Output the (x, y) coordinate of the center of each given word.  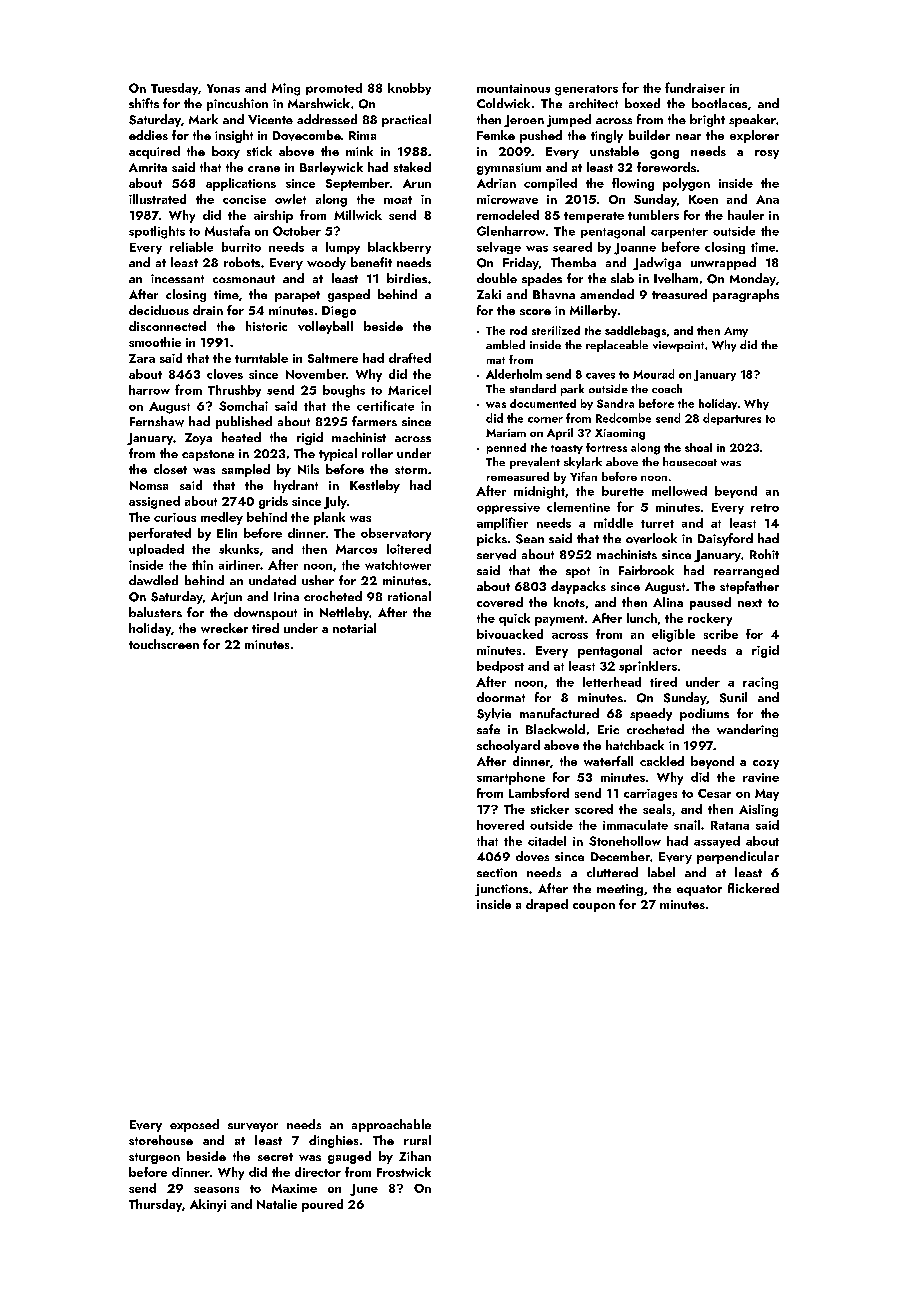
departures (732, 419)
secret (275, 1157)
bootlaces (719, 103)
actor (667, 651)
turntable (261, 358)
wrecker (224, 628)
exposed (194, 1125)
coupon (594, 907)
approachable (391, 1125)
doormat (501, 697)
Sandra (615, 403)
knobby (409, 89)
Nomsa (149, 485)
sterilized (556, 330)
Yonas (223, 88)
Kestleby (375, 486)
